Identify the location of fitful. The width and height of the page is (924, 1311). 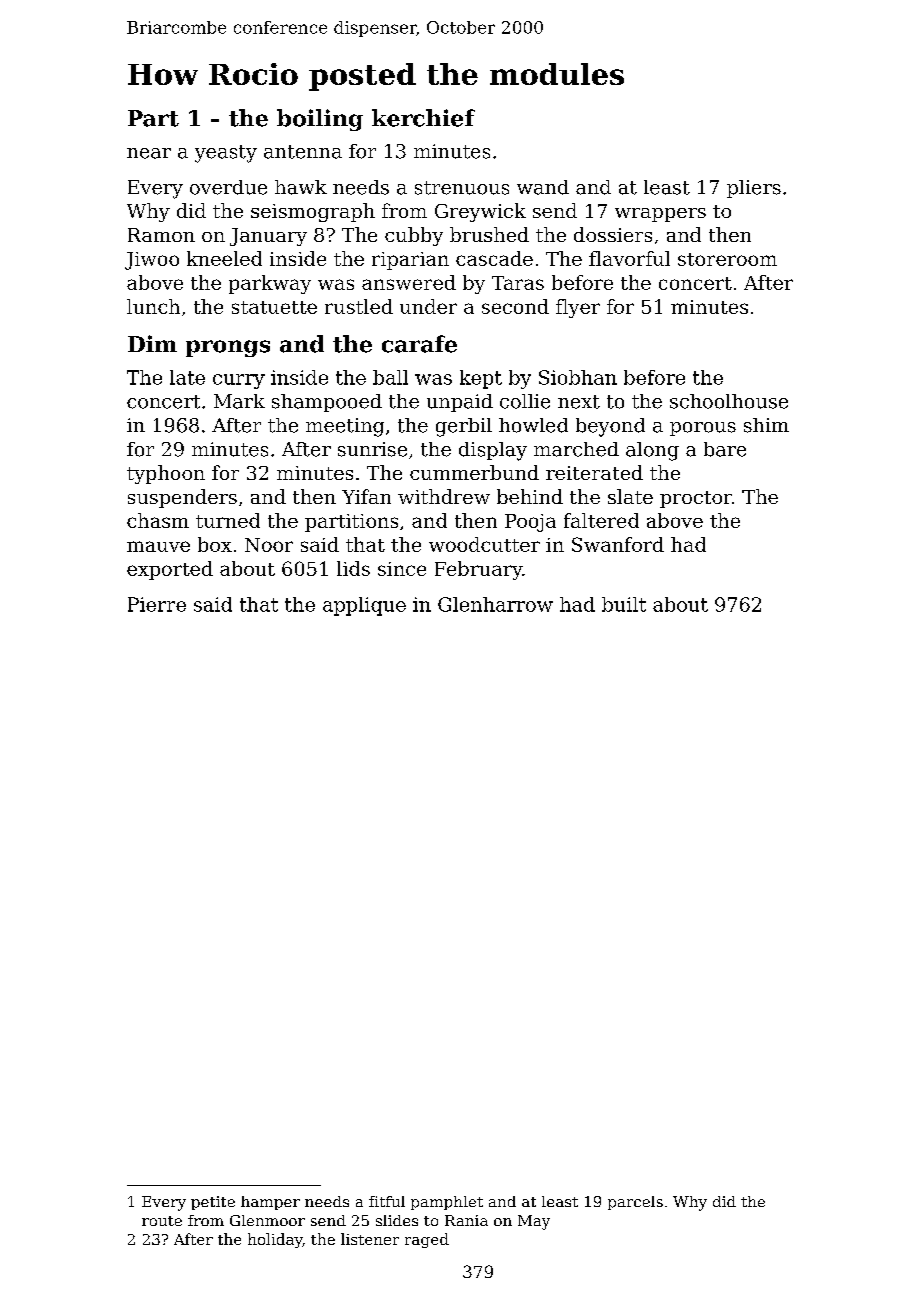
(387, 1201).
